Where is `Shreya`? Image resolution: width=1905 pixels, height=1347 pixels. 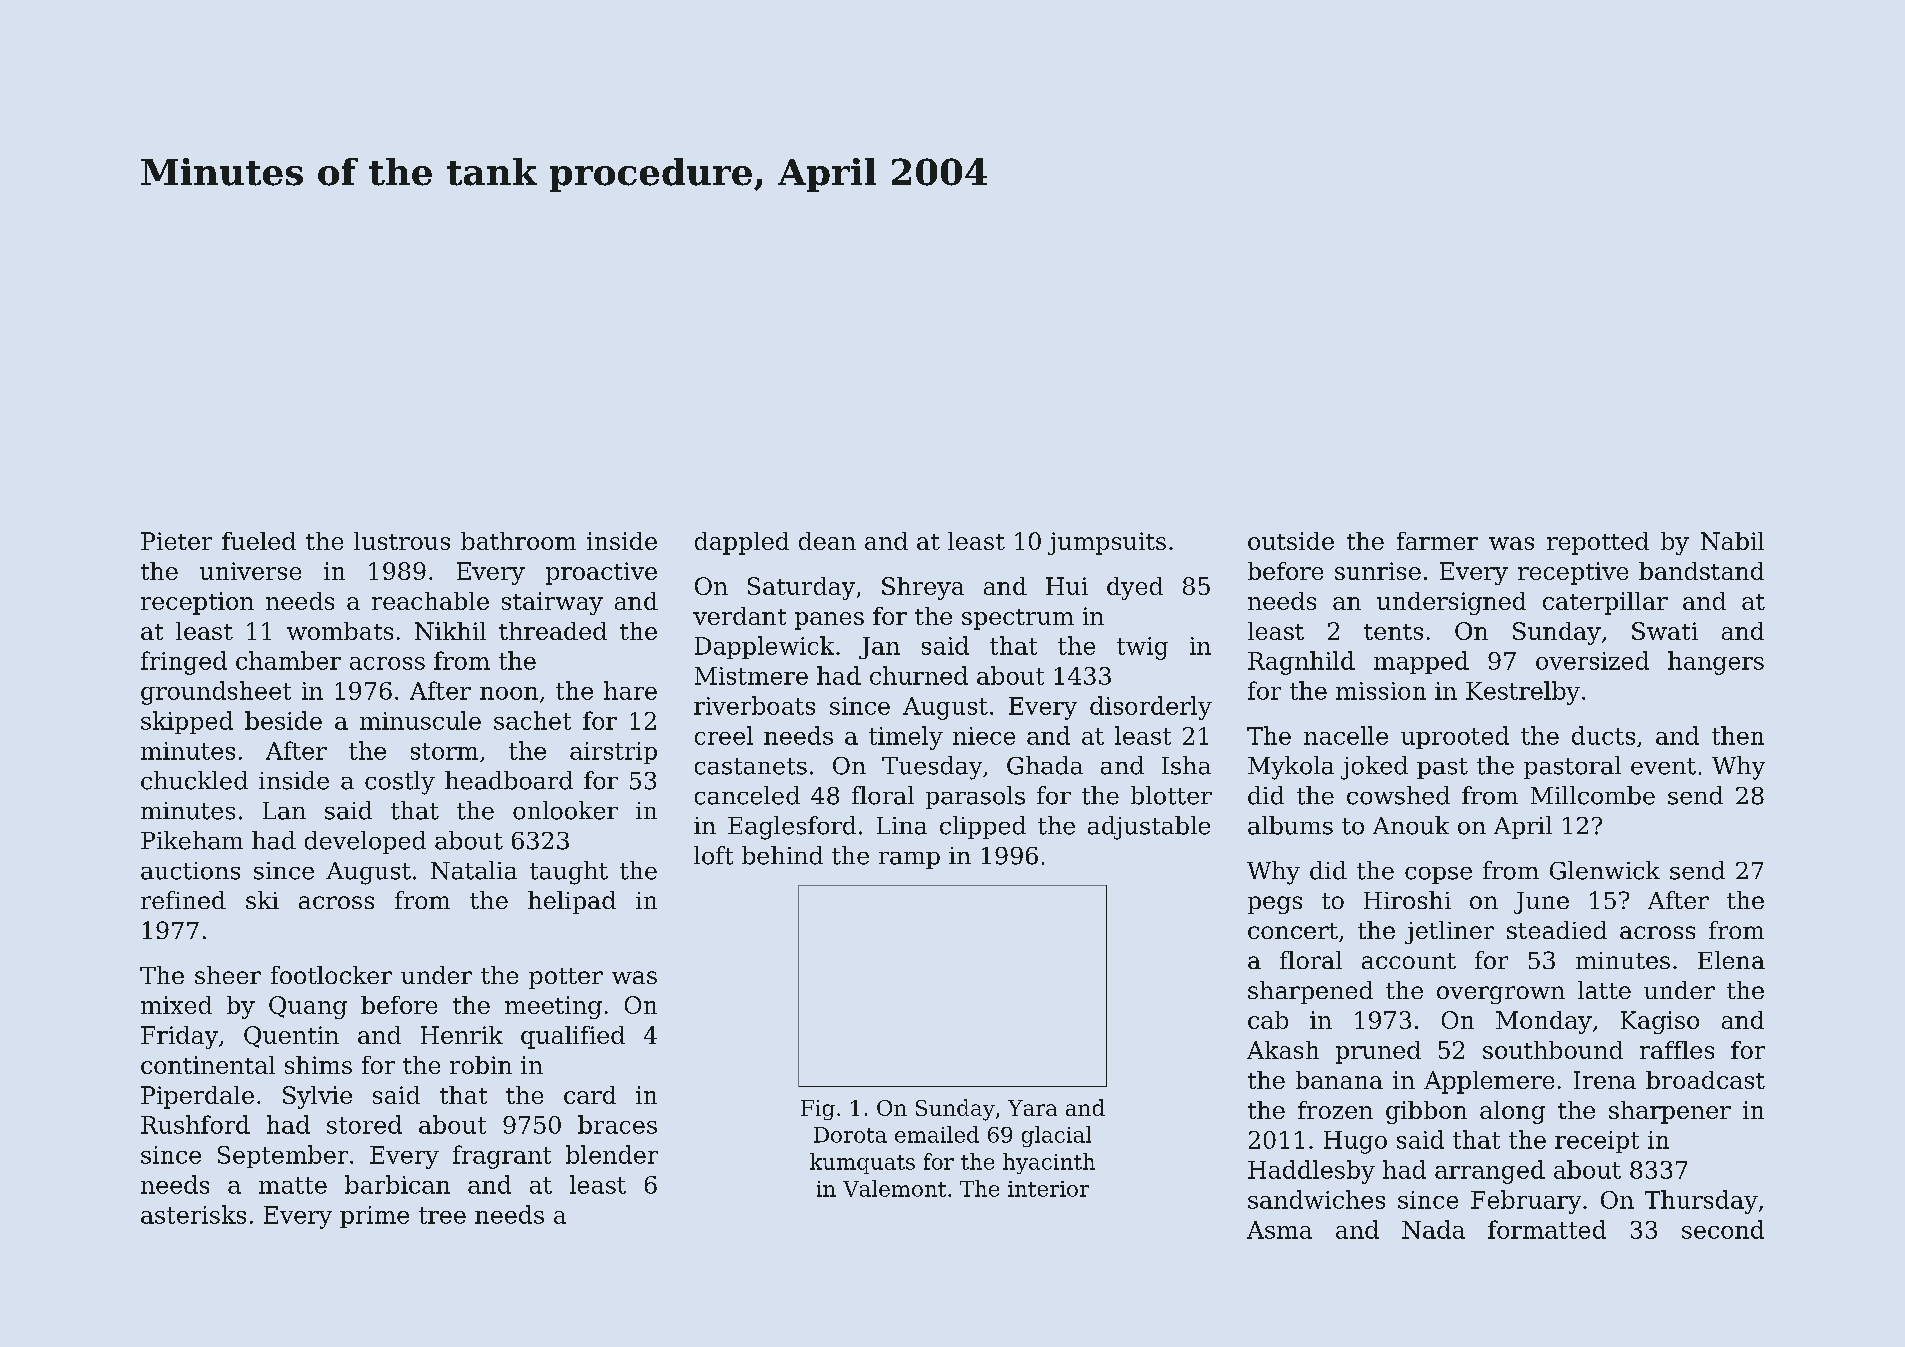
Shreya is located at coordinates (923, 588).
